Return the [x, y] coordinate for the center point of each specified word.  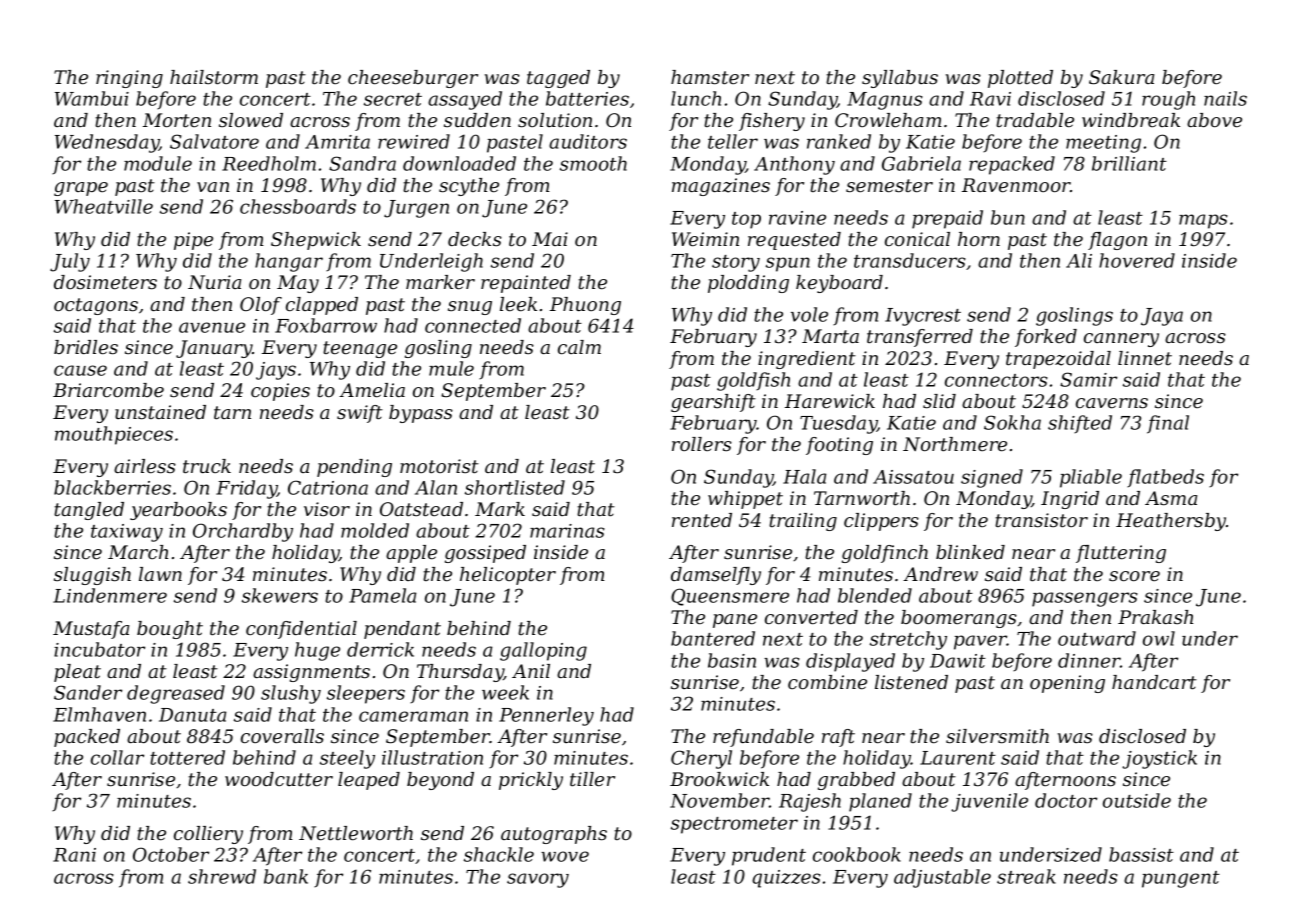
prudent [769, 856]
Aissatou [913, 477]
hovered [1137, 260]
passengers [1085, 599]
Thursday [460, 673]
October [171, 854]
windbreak [1131, 120]
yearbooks [178, 511]
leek [518, 304]
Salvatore [214, 141]
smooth [593, 163]
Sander [88, 692]
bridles [86, 347]
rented [702, 520]
